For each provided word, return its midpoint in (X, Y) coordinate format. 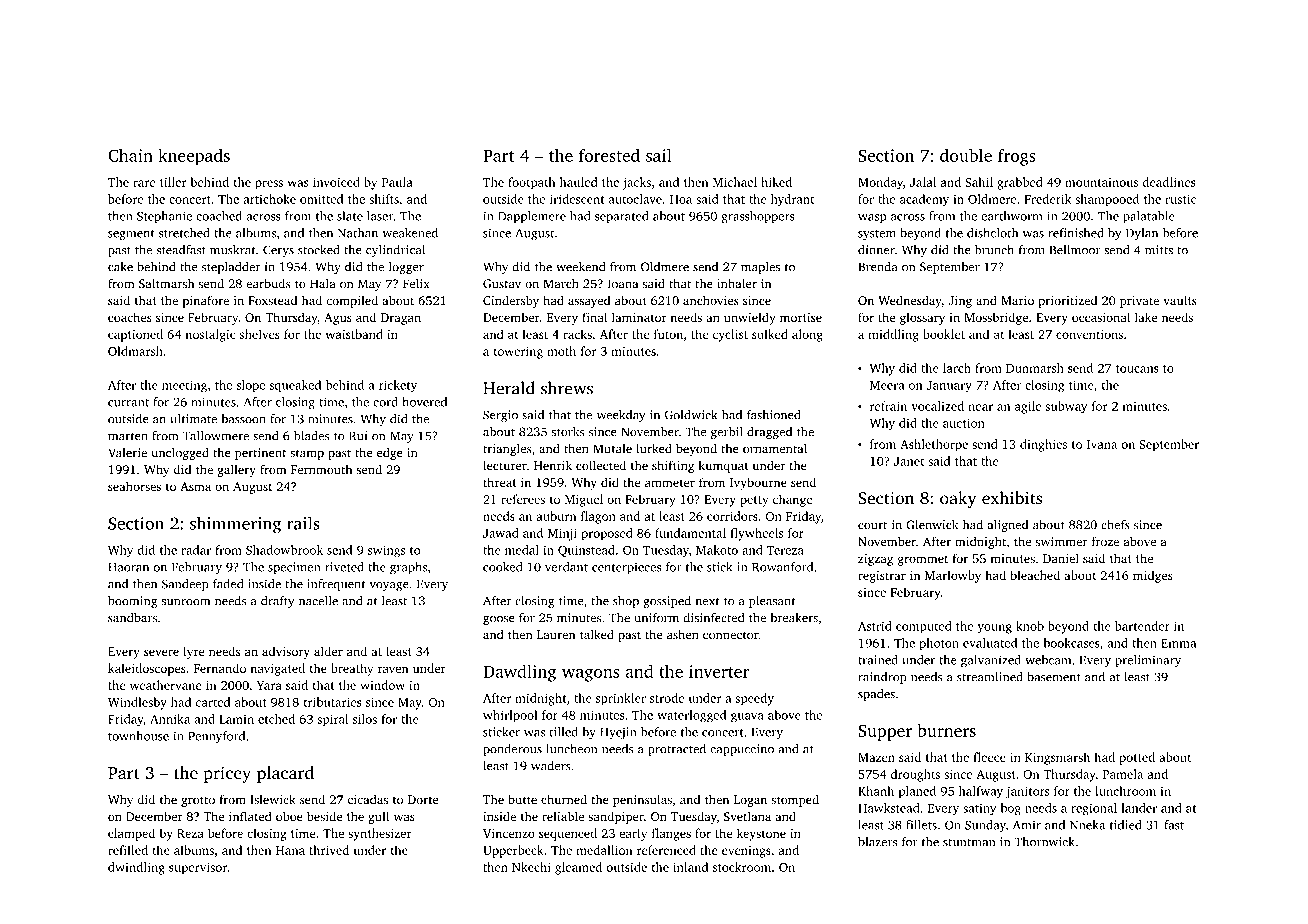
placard (285, 774)
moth (561, 351)
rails (303, 523)
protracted (677, 750)
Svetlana (747, 816)
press (269, 185)
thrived (329, 850)
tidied (1126, 825)
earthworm (1012, 216)
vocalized (937, 406)
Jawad (501, 533)
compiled (352, 301)
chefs (1115, 525)
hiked (776, 182)
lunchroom (1125, 791)
